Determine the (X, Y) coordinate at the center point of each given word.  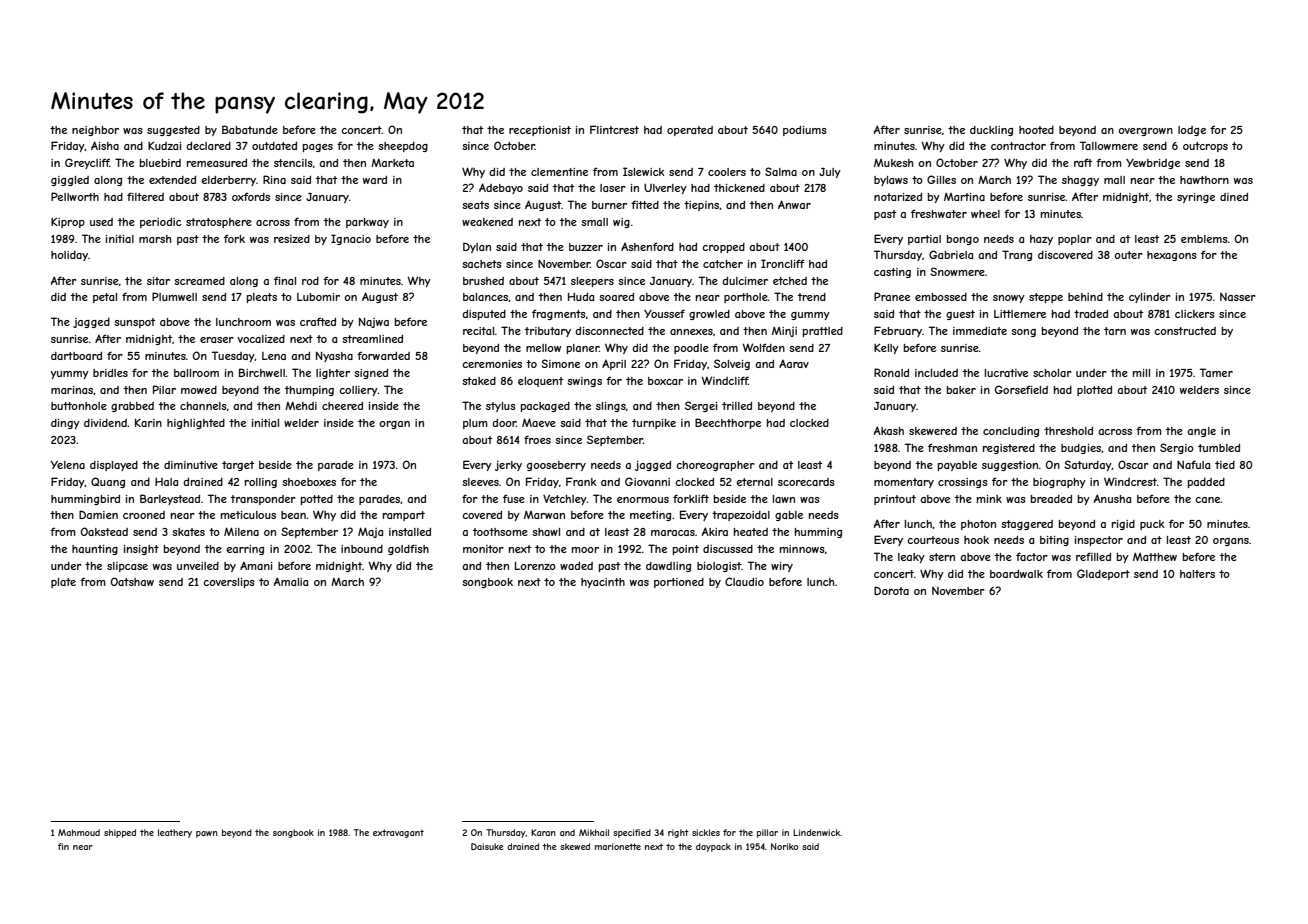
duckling (991, 131)
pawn (207, 834)
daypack (713, 847)
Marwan (544, 515)
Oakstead (104, 531)
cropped (723, 248)
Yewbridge (1153, 164)
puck (1152, 525)
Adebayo (501, 188)
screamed (199, 281)
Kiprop (68, 222)
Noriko (784, 846)
